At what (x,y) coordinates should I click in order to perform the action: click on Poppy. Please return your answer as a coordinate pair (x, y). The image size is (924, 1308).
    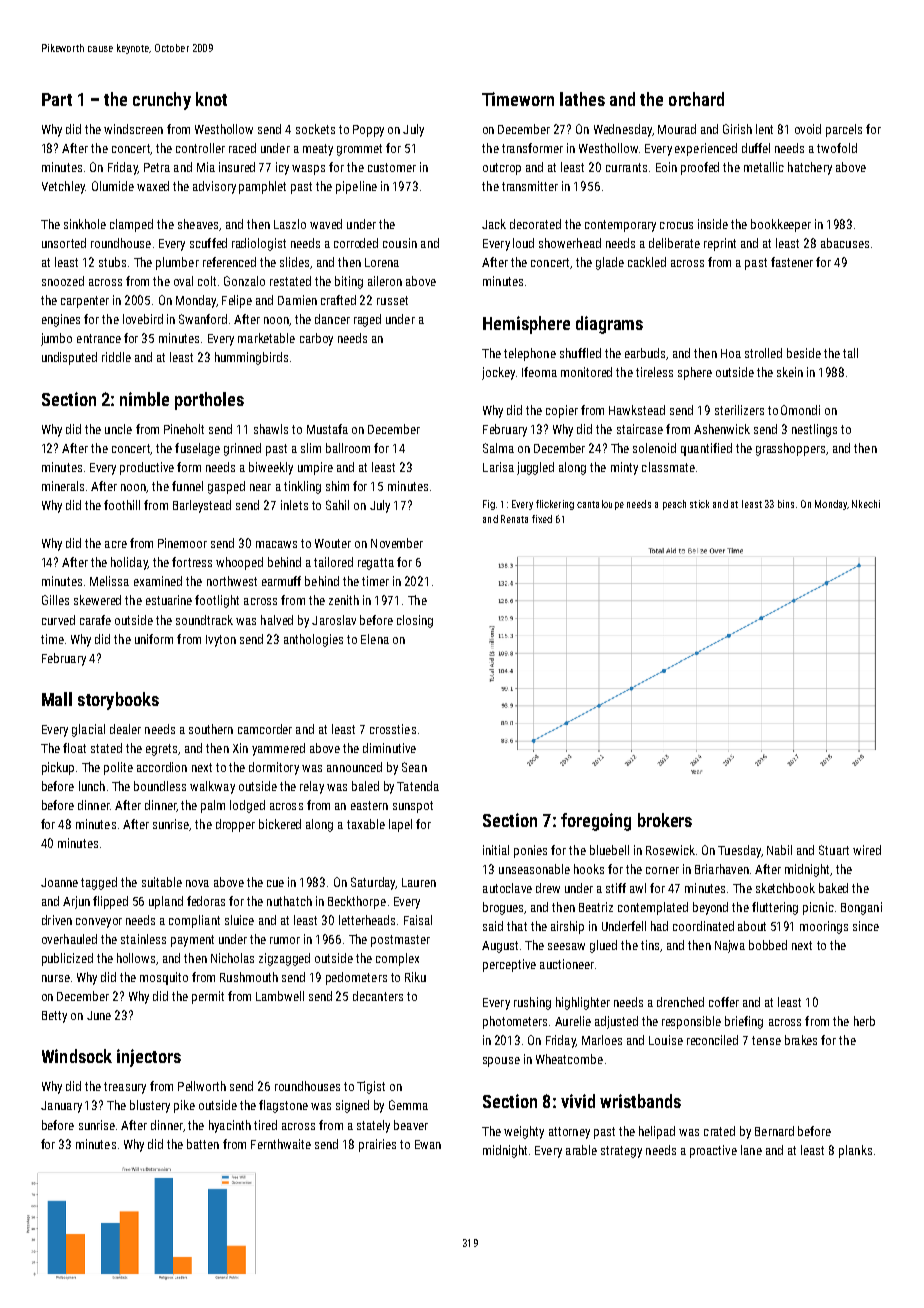
    Looking at the image, I should click on (368, 131).
